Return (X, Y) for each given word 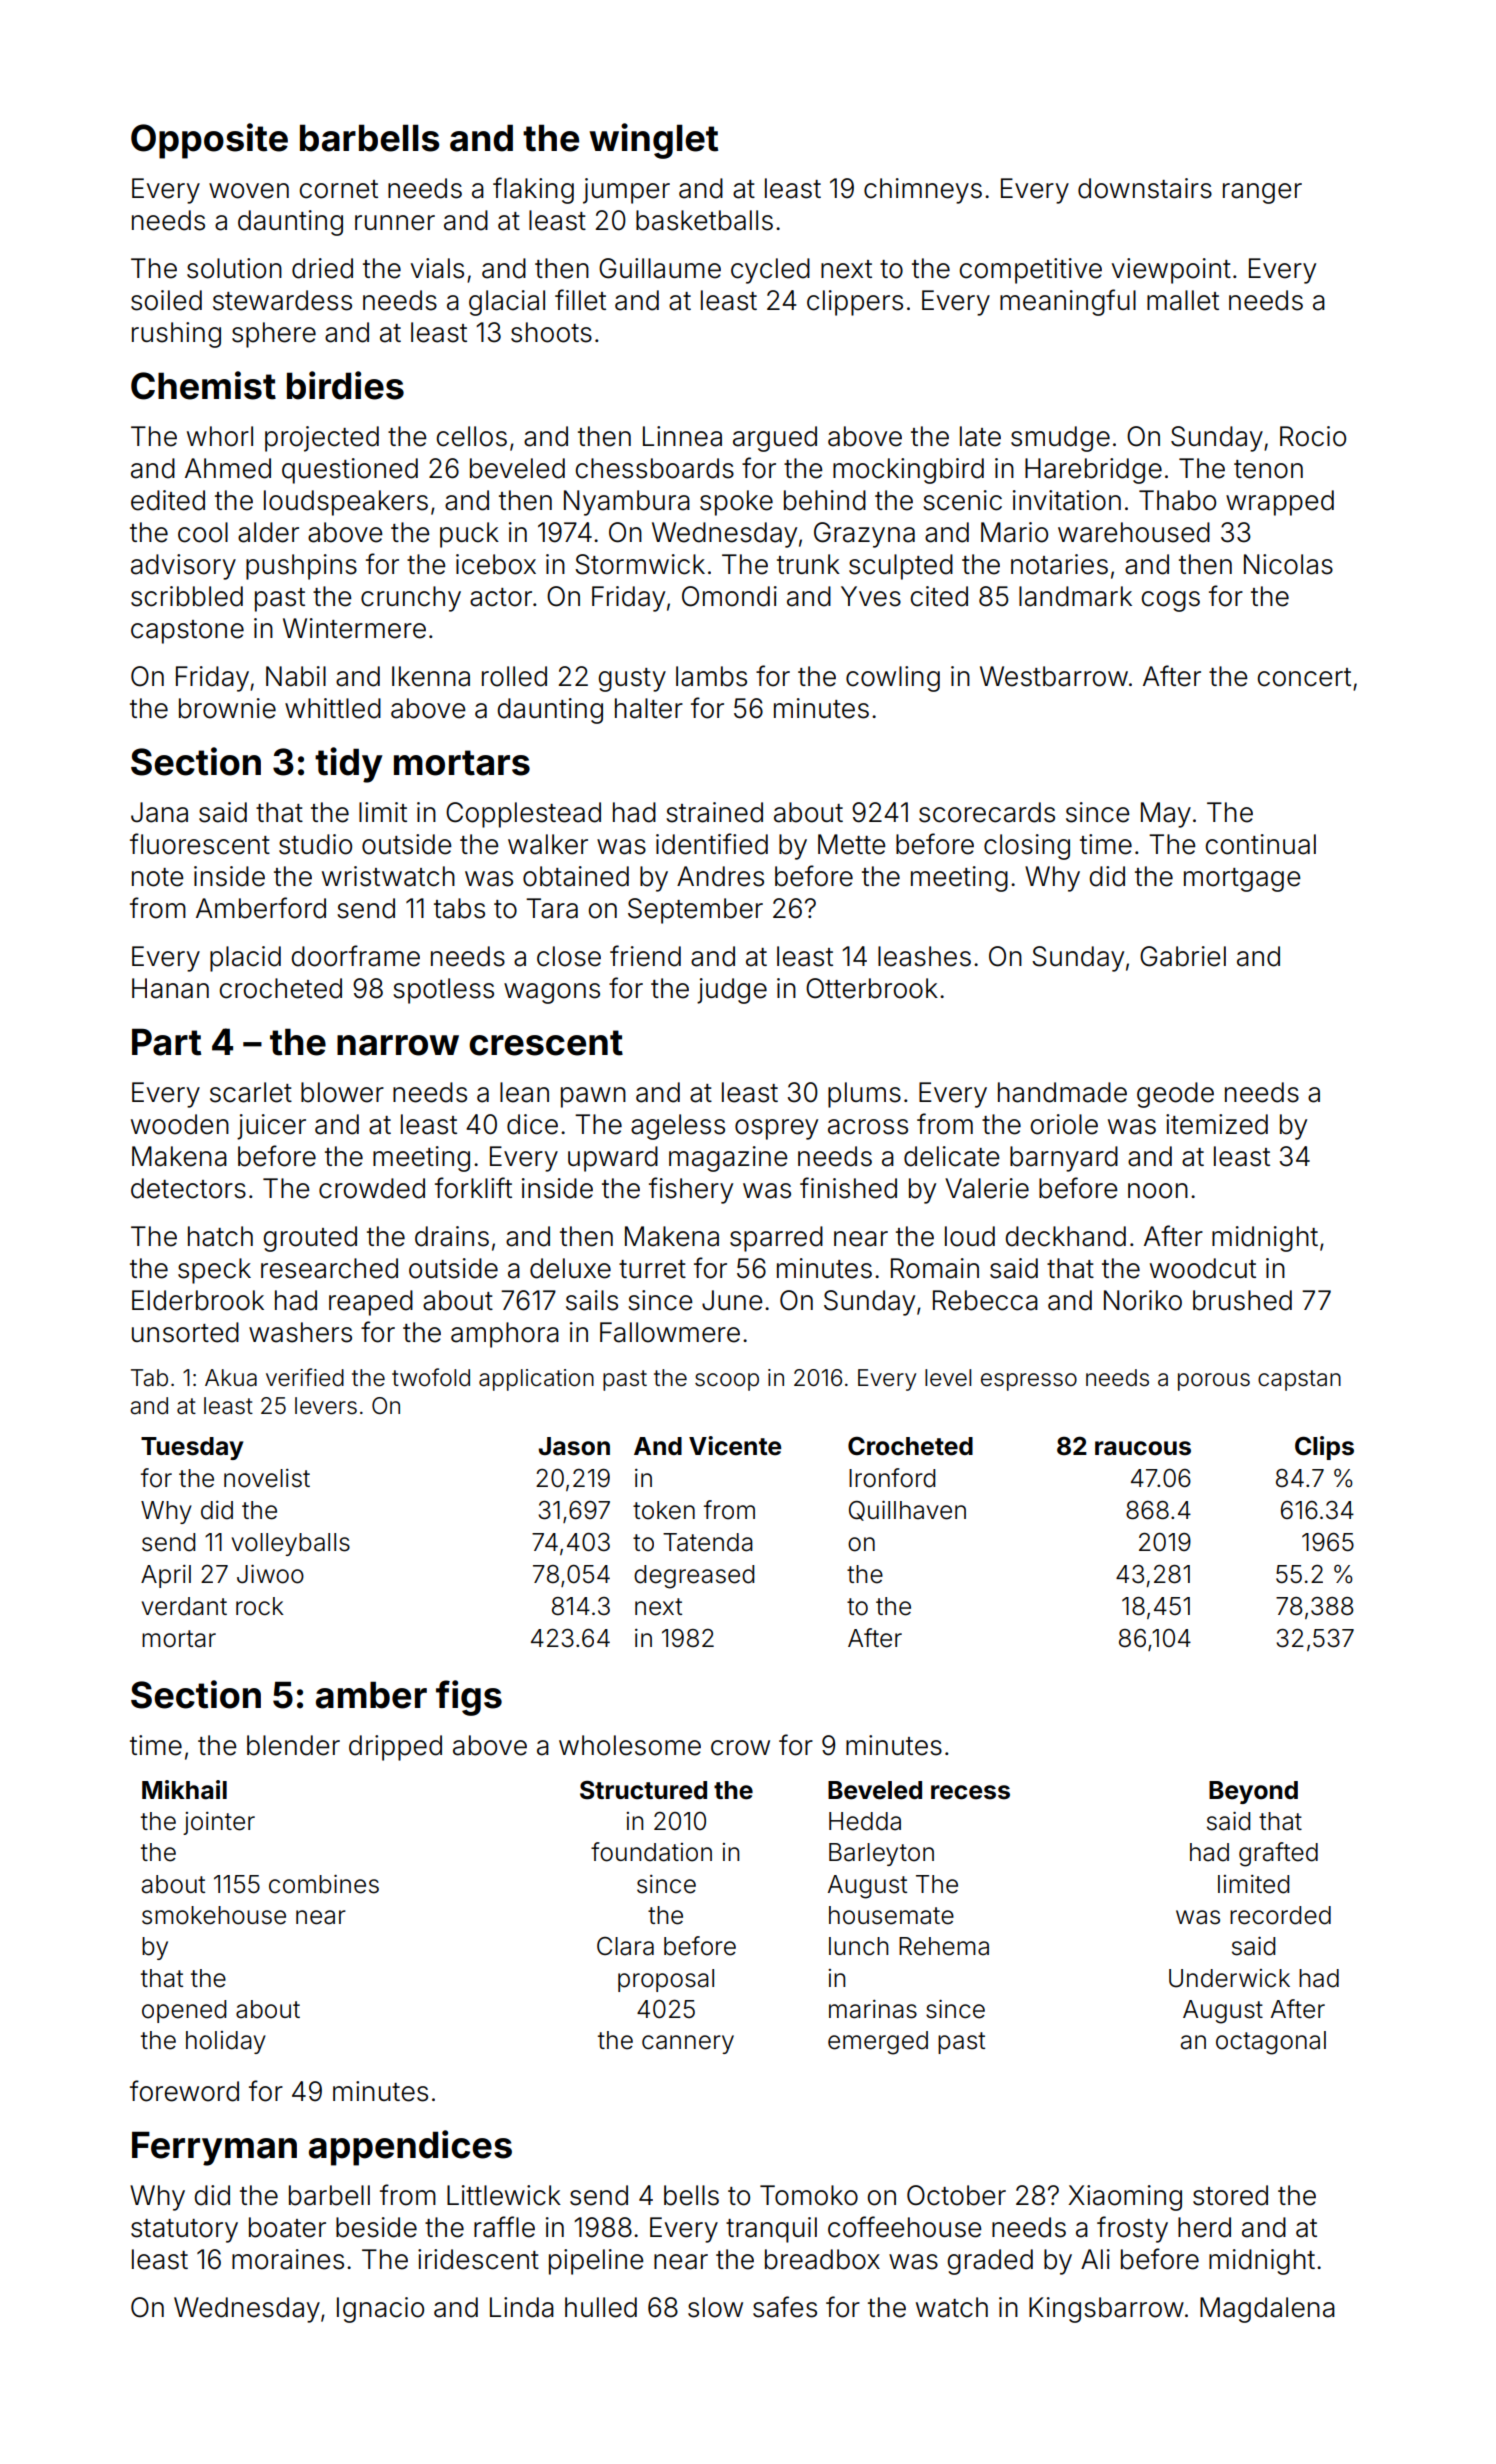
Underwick (1229, 1978)
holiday (226, 2042)
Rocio (1313, 436)
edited (168, 500)
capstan (1299, 1380)
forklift (473, 1188)
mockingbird (908, 471)
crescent (546, 1043)
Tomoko (809, 2195)
